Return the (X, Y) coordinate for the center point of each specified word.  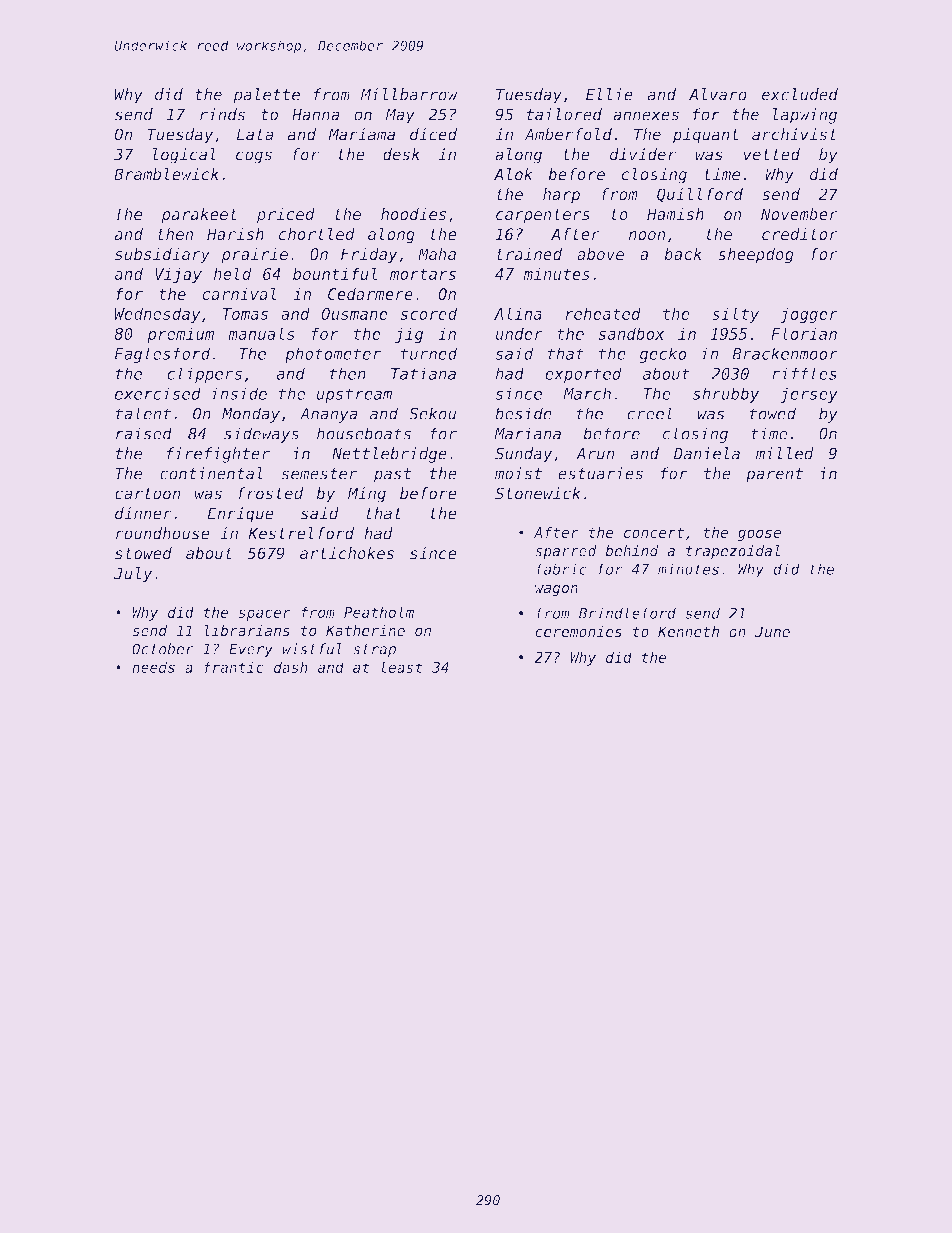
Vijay (178, 275)
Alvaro (718, 94)
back (683, 254)
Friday (369, 256)
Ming (367, 495)
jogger (809, 315)
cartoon (148, 494)
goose (759, 535)
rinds (222, 114)
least (402, 667)
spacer (264, 615)
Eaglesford (162, 355)
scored (428, 313)
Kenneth (688, 631)
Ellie (609, 94)
